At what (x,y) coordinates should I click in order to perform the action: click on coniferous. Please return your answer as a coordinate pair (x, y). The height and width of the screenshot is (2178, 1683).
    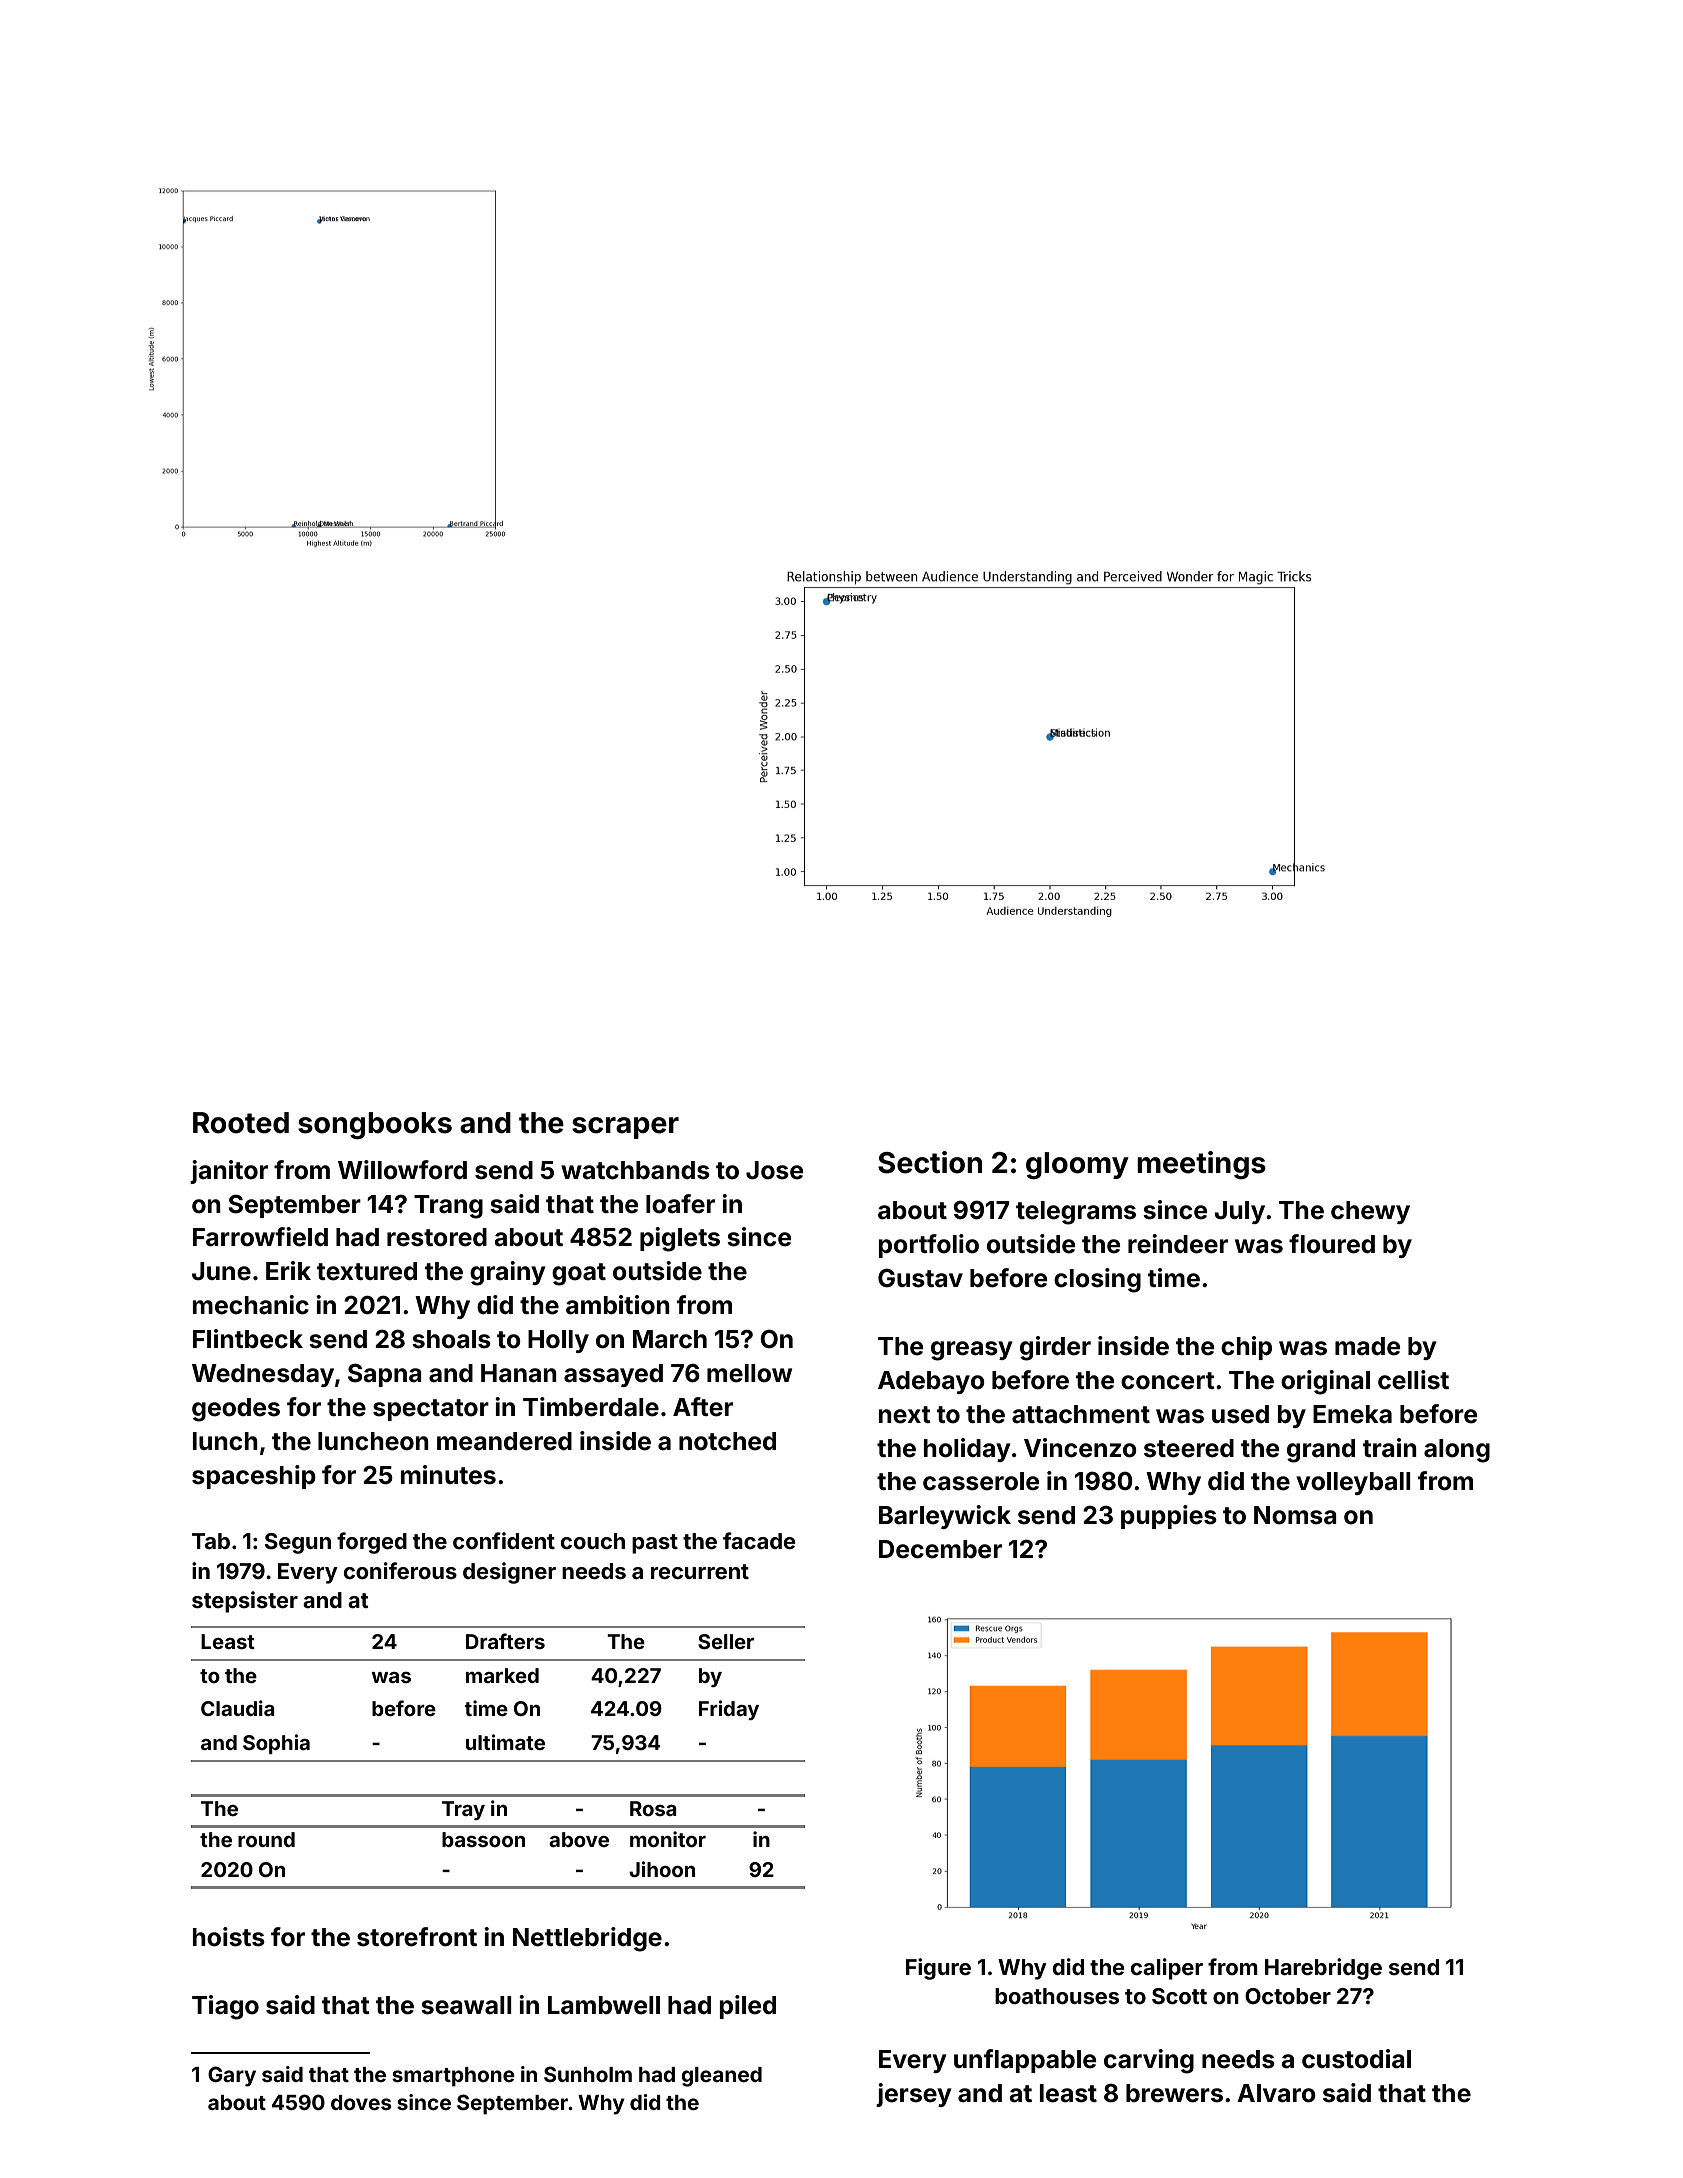
    Looking at the image, I should click on (400, 1570).
